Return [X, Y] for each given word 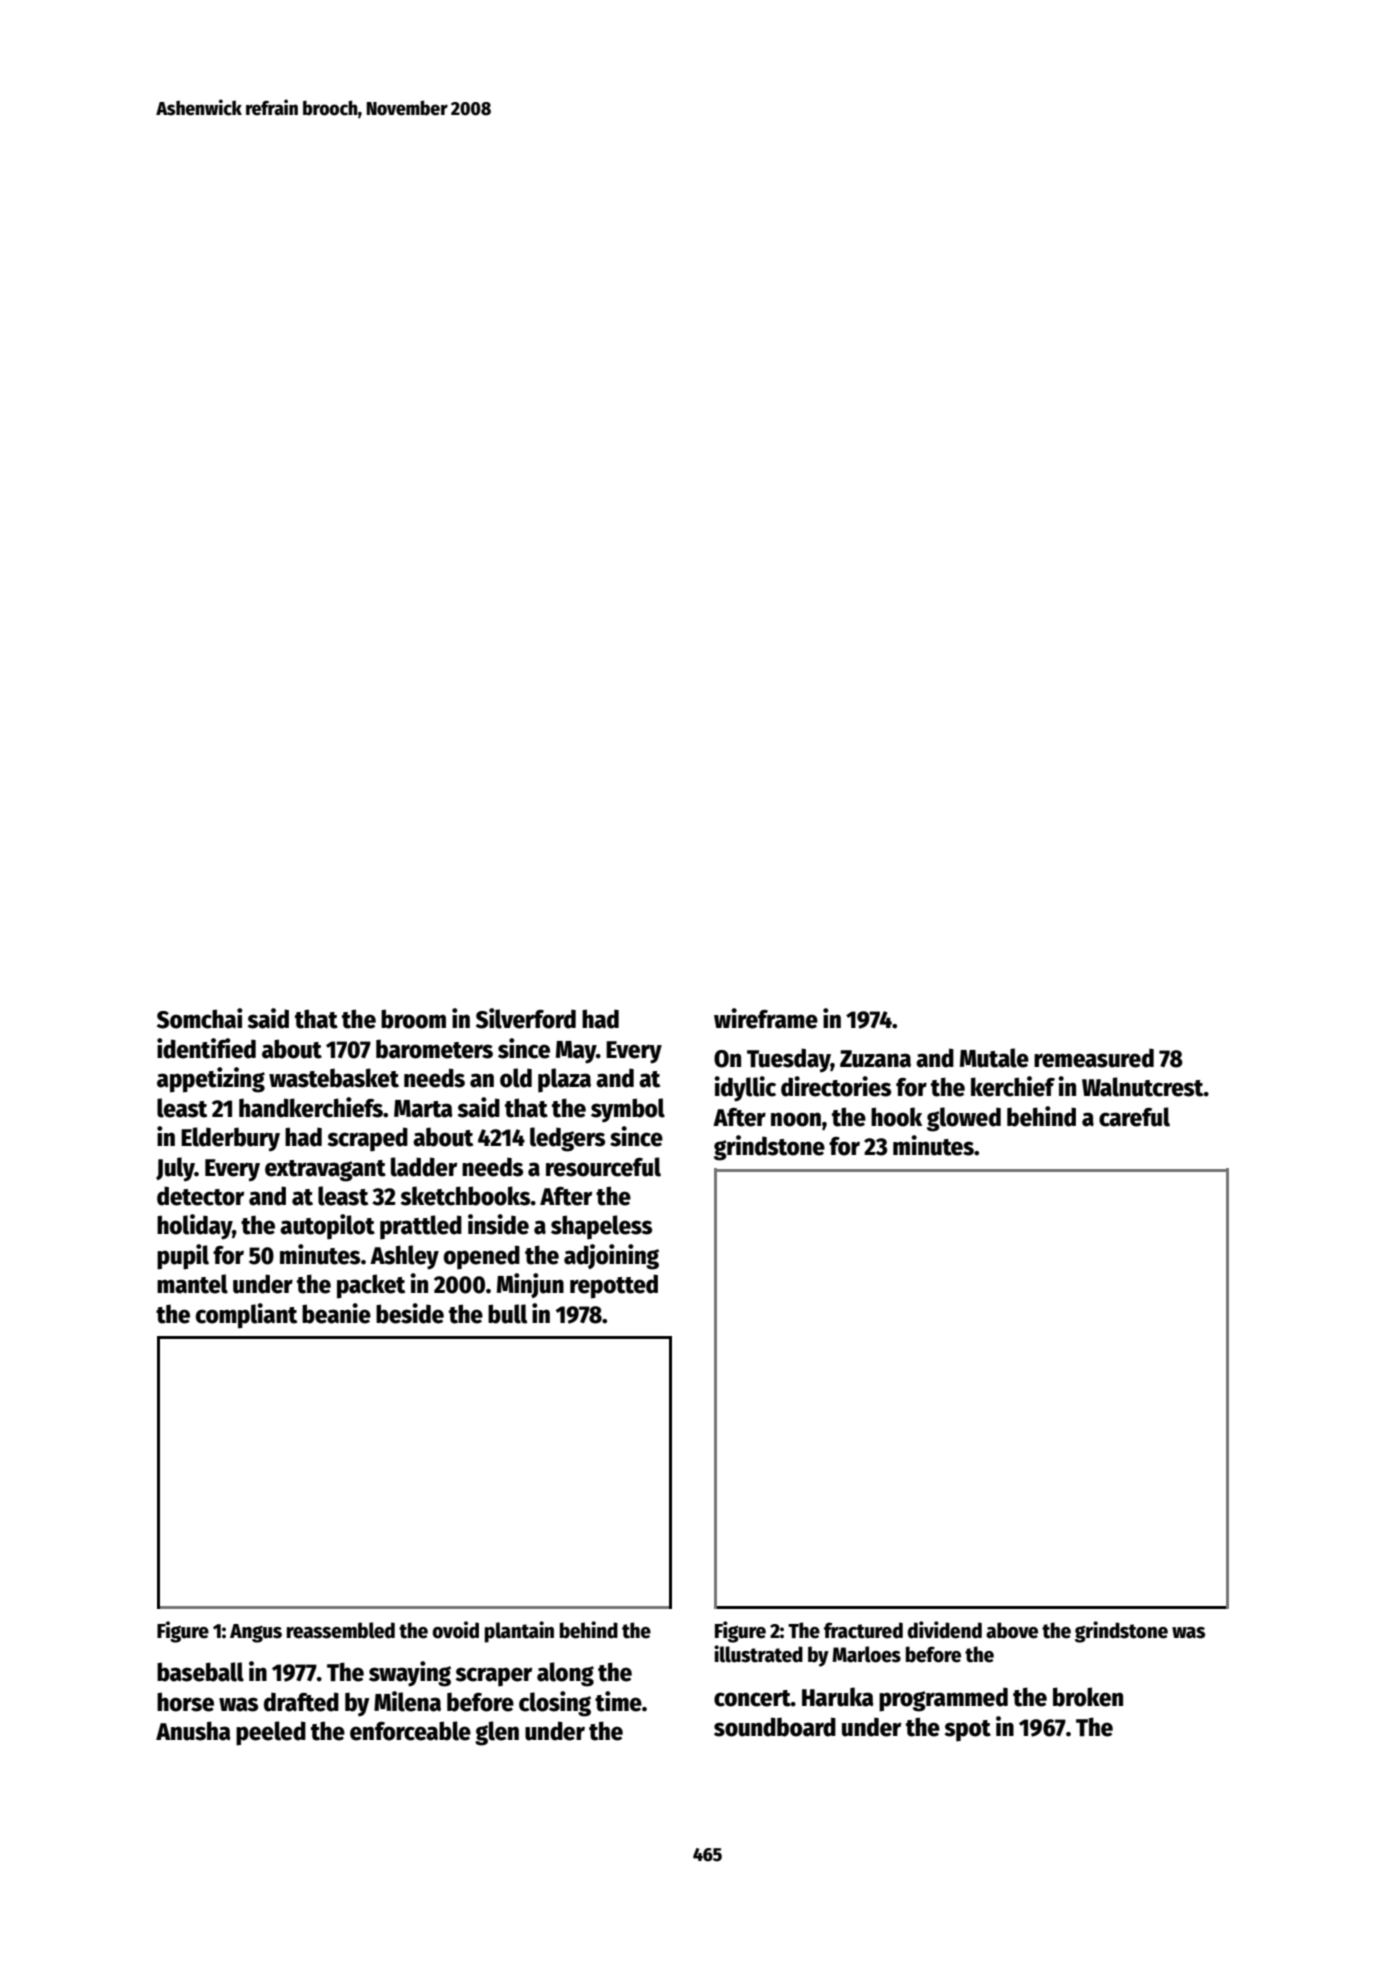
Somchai [200, 1018]
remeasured [1094, 1058]
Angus [256, 1633]
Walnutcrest [1143, 1087]
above [1012, 1630]
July [175, 1169]
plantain [519, 1632]
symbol [628, 1110]
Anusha [193, 1731]
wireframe [766, 1018]
